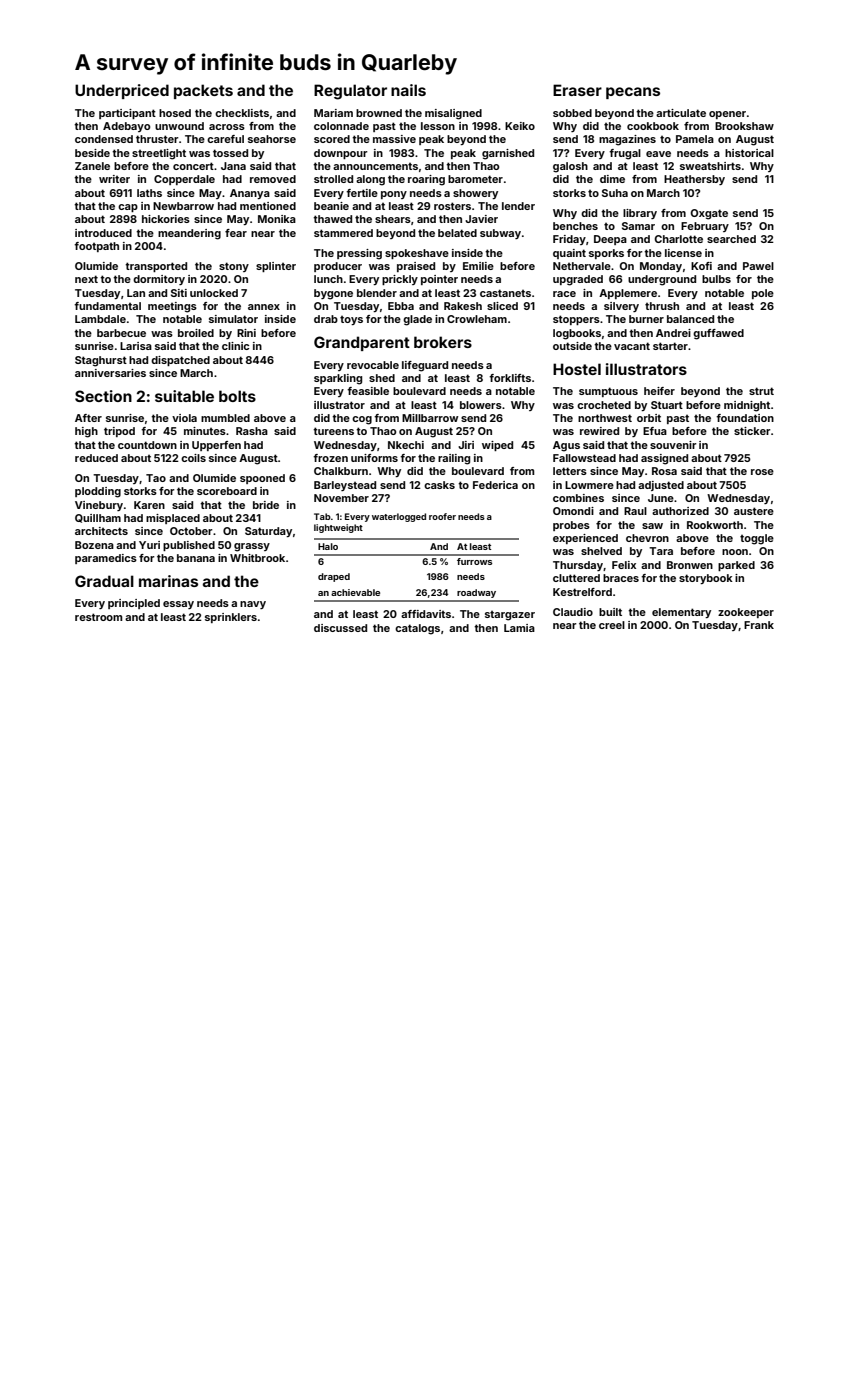 The image size is (849, 1400). Describe the element at coordinates (635, 511) in the page. I see `Raul` at that location.
